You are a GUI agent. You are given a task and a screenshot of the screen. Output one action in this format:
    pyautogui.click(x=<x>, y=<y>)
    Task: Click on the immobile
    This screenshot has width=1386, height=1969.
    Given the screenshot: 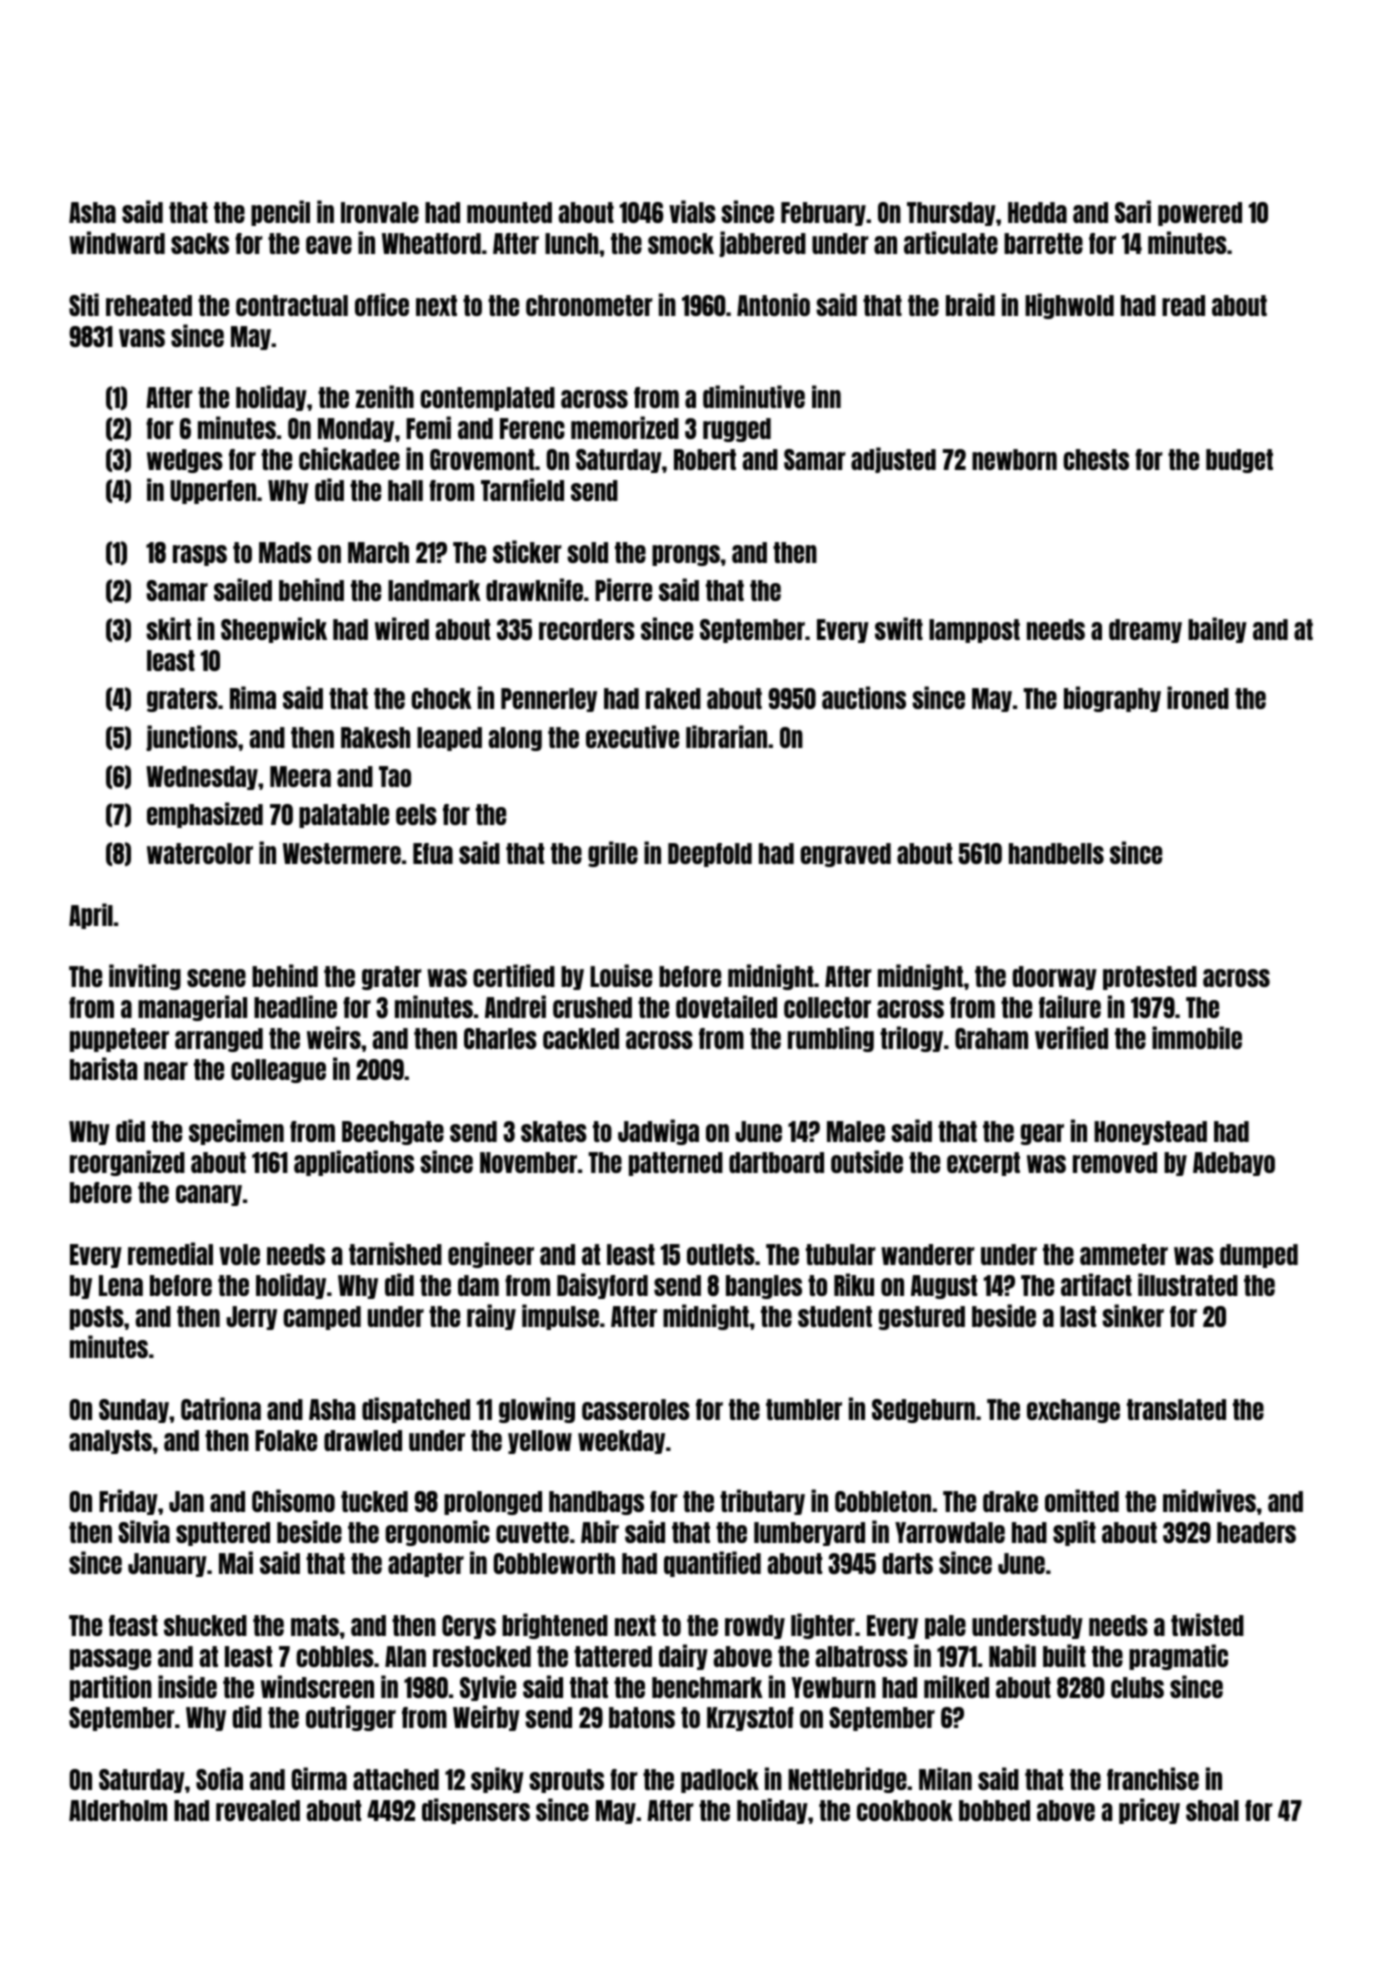 What is the action you would take?
    pyautogui.click(x=1197, y=1037)
